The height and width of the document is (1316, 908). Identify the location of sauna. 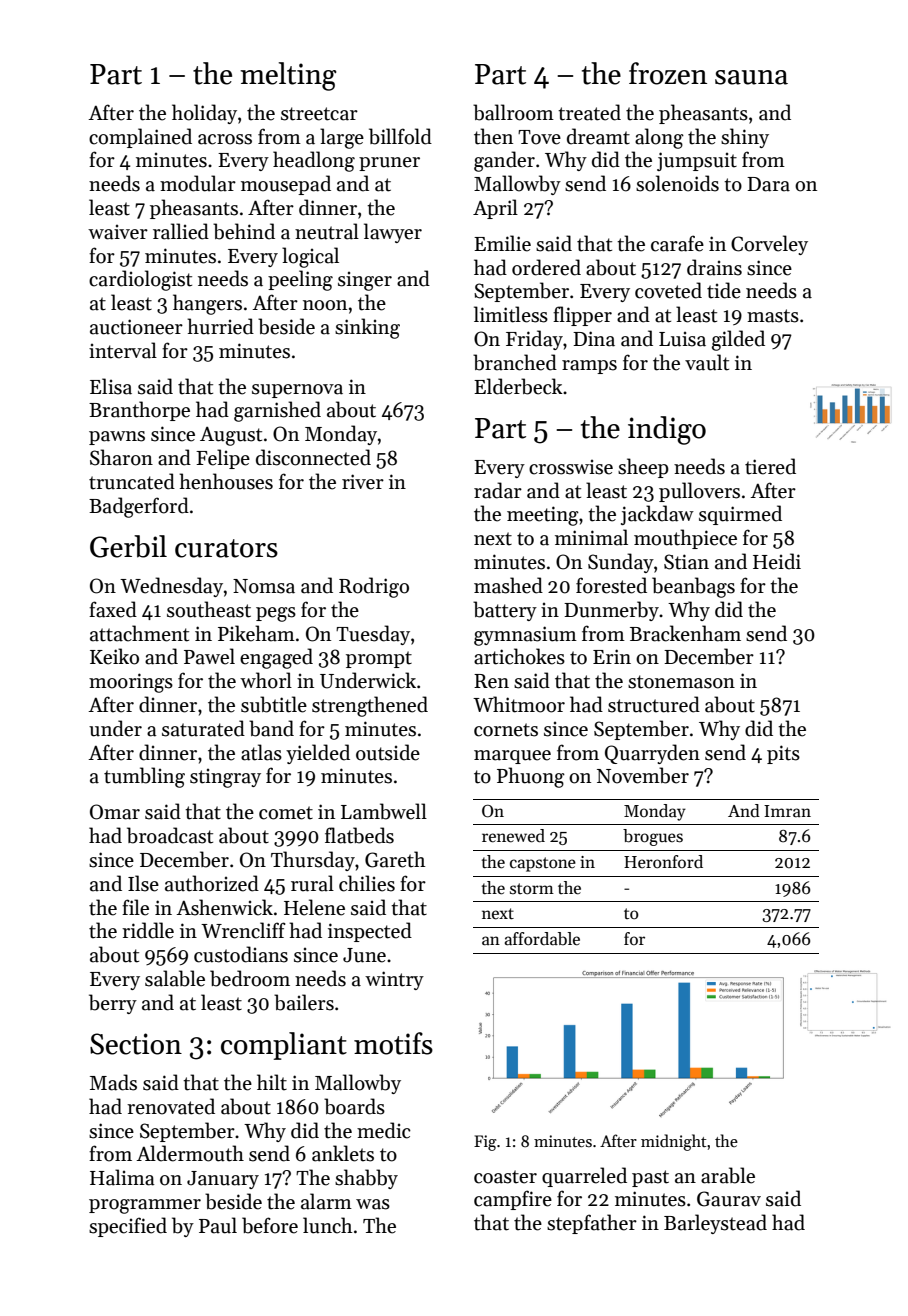
(751, 77).
